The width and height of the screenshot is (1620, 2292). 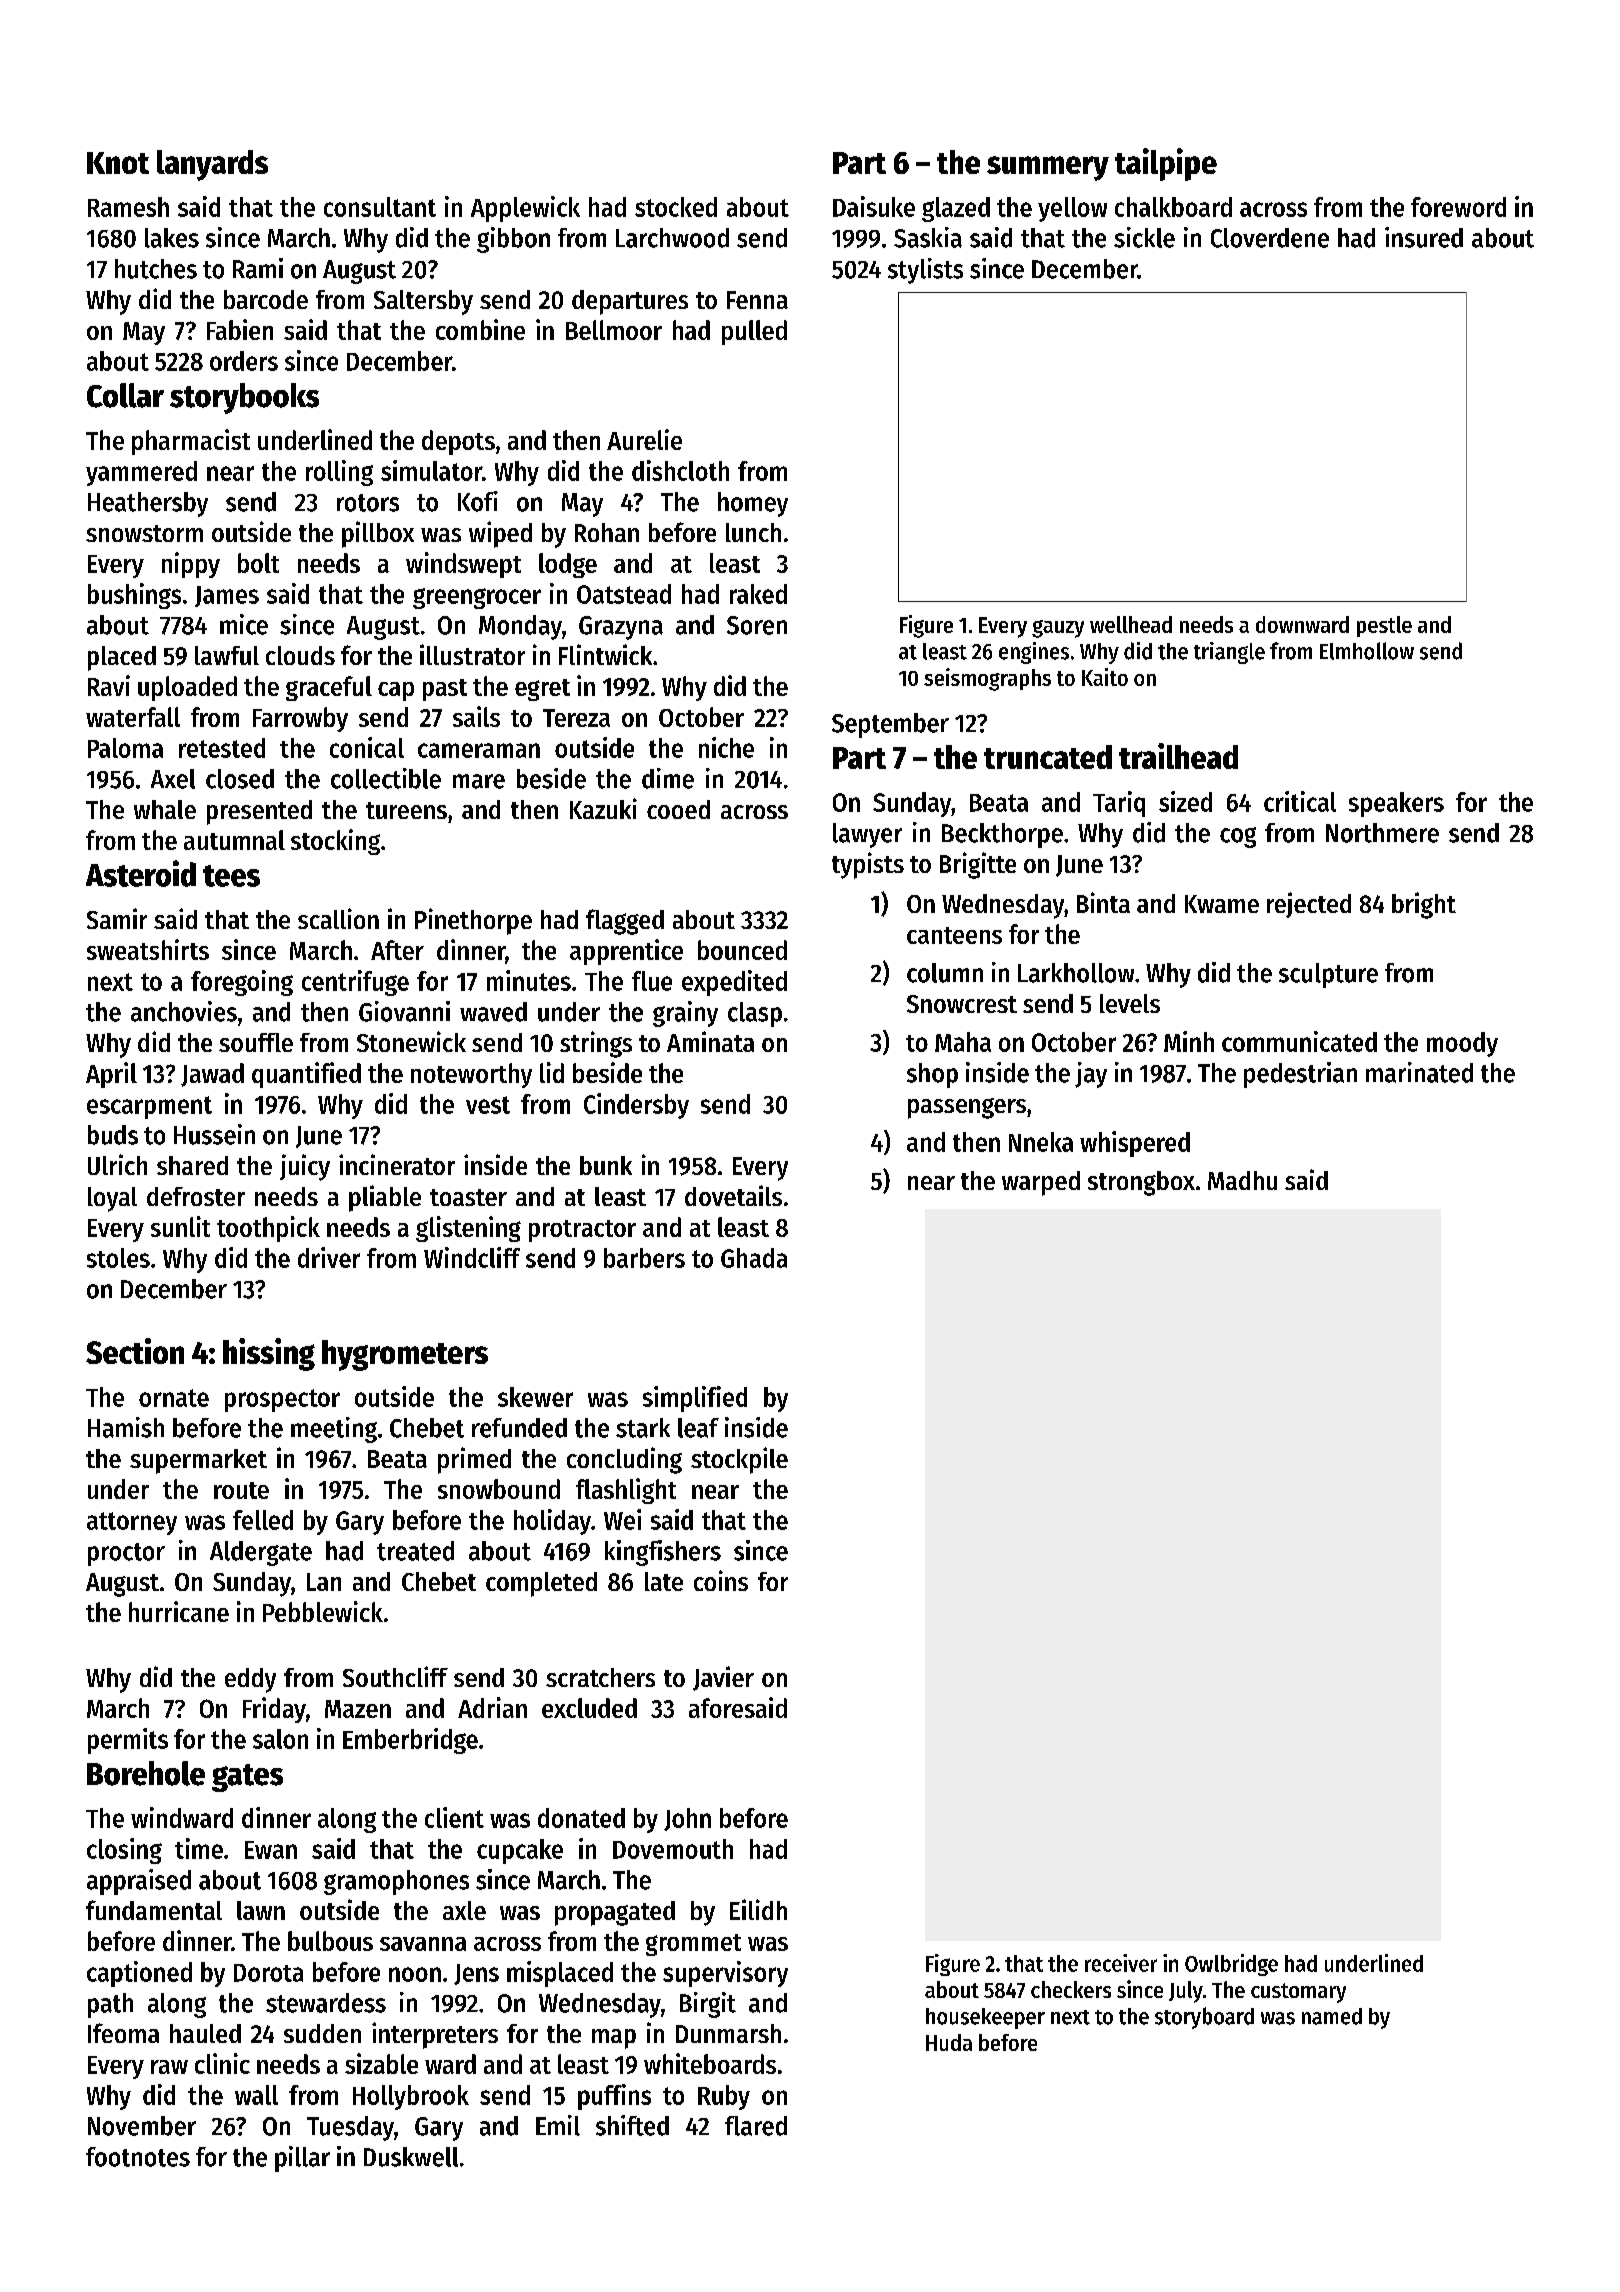 I want to click on Knot, so click(x=118, y=163).
